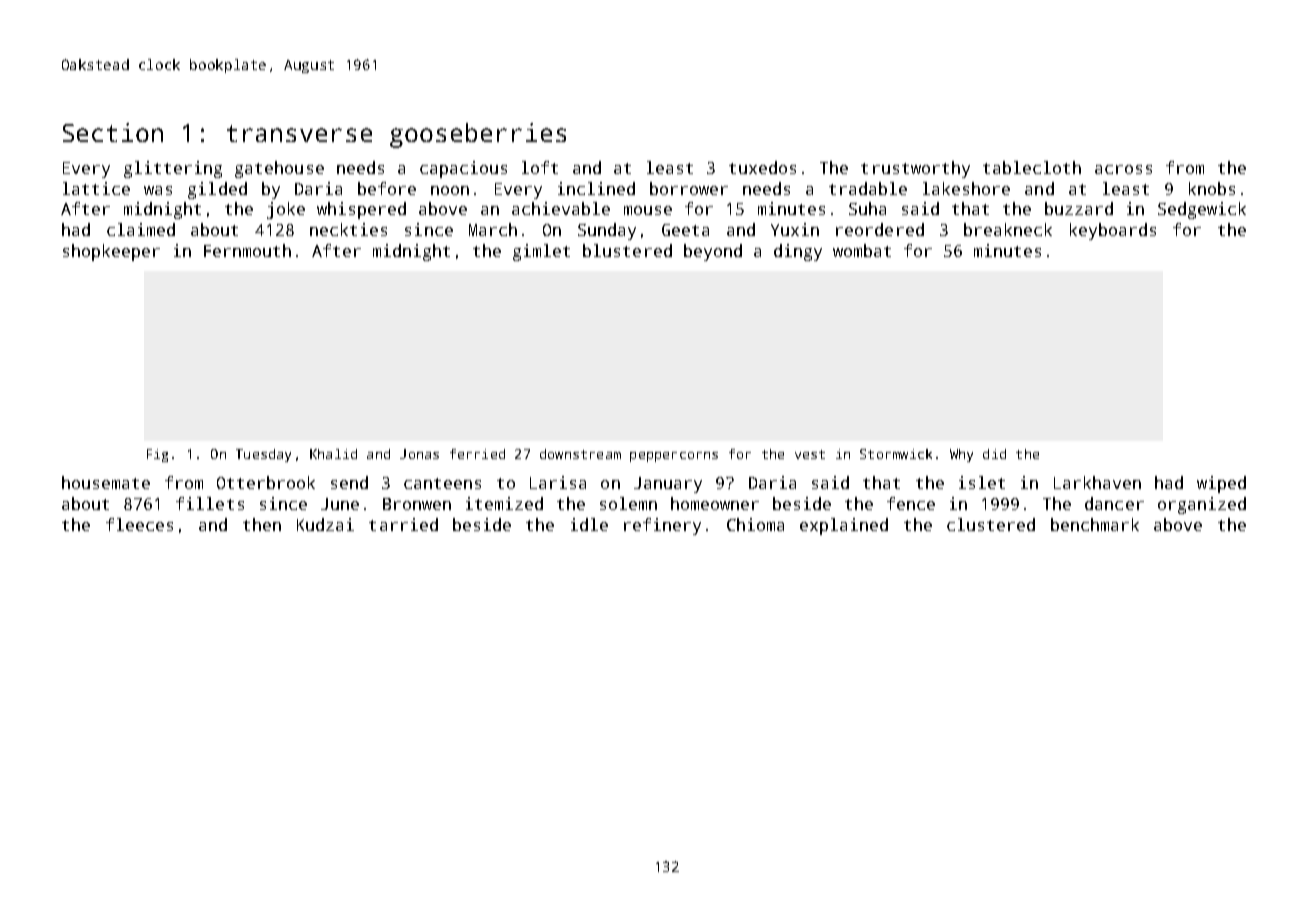  Describe the element at coordinates (795, 229) in the image. I see `Yuxin` at that location.
